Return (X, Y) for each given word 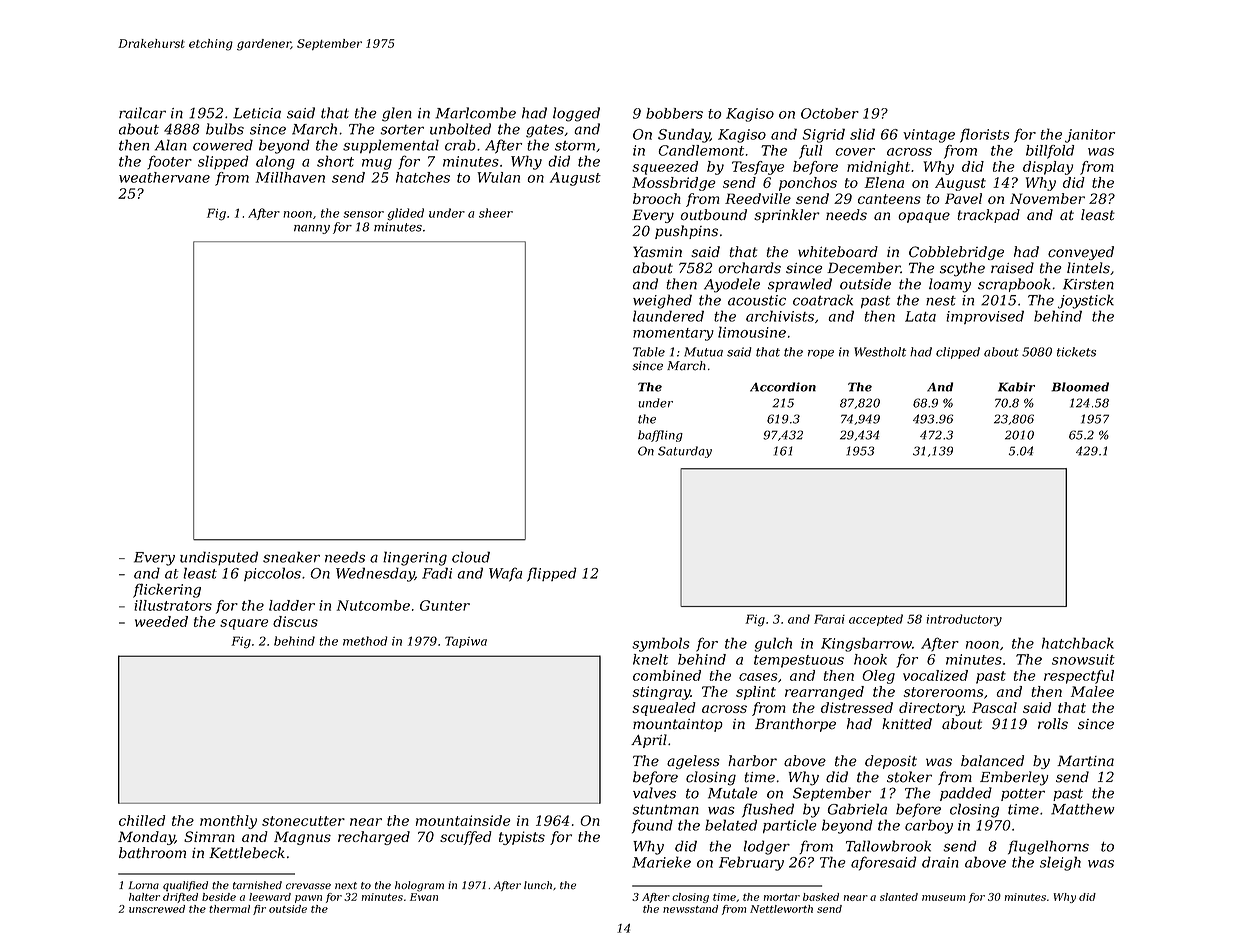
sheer (496, 213)
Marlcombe (475, 113)
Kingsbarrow (866, 644)
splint (756, 693)
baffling (660, 436)
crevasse (308, 886)
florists (984, 135)
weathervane (164, 177)
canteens (889, 199)
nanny (312, 229)
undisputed (219, 558)
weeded (161, 621)
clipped (958, 353)
